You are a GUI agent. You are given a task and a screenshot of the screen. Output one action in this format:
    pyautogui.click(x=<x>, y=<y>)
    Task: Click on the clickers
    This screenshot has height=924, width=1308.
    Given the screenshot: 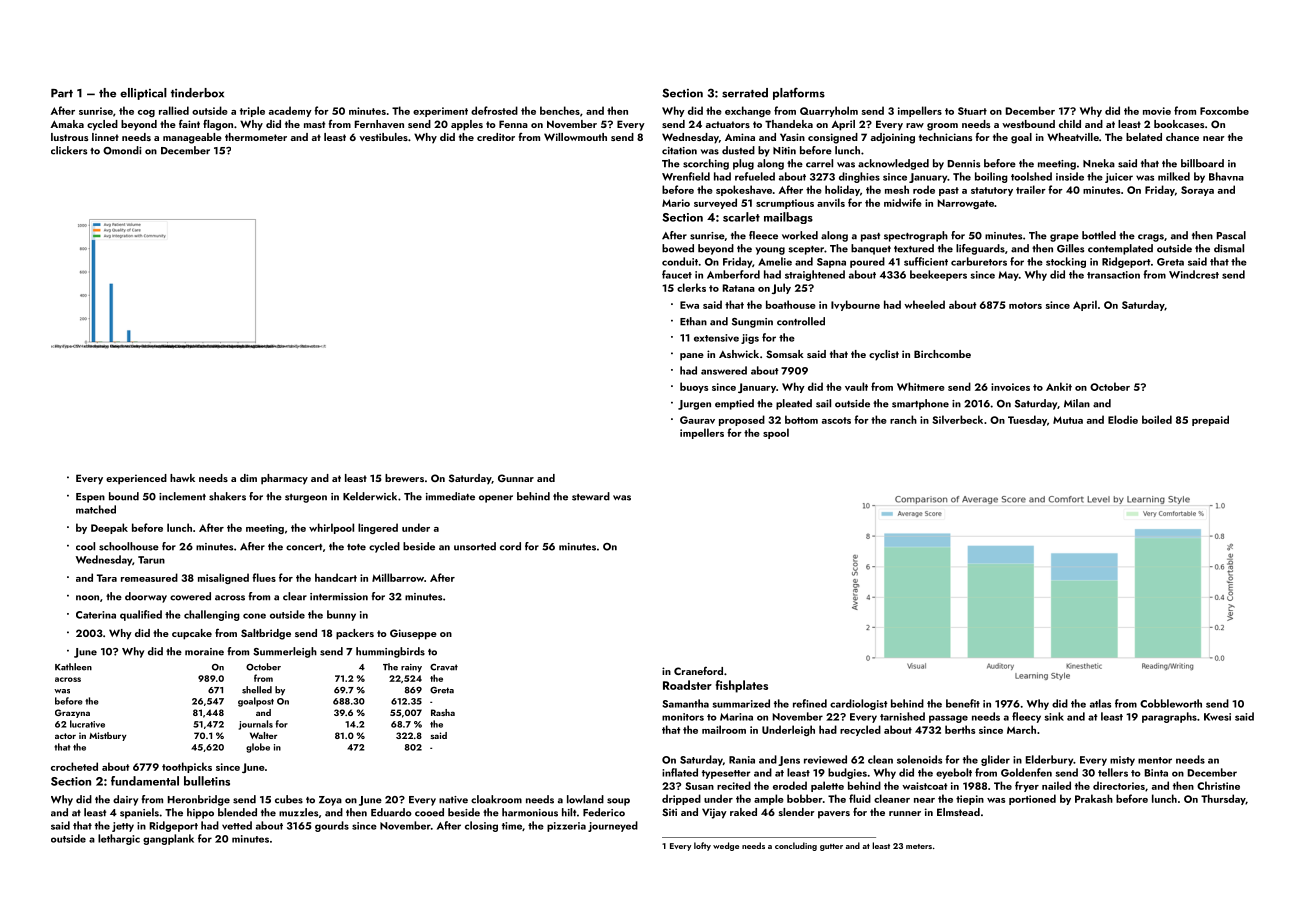 What is the action you would take?
    pyautogui.click(x=69, y=150)
